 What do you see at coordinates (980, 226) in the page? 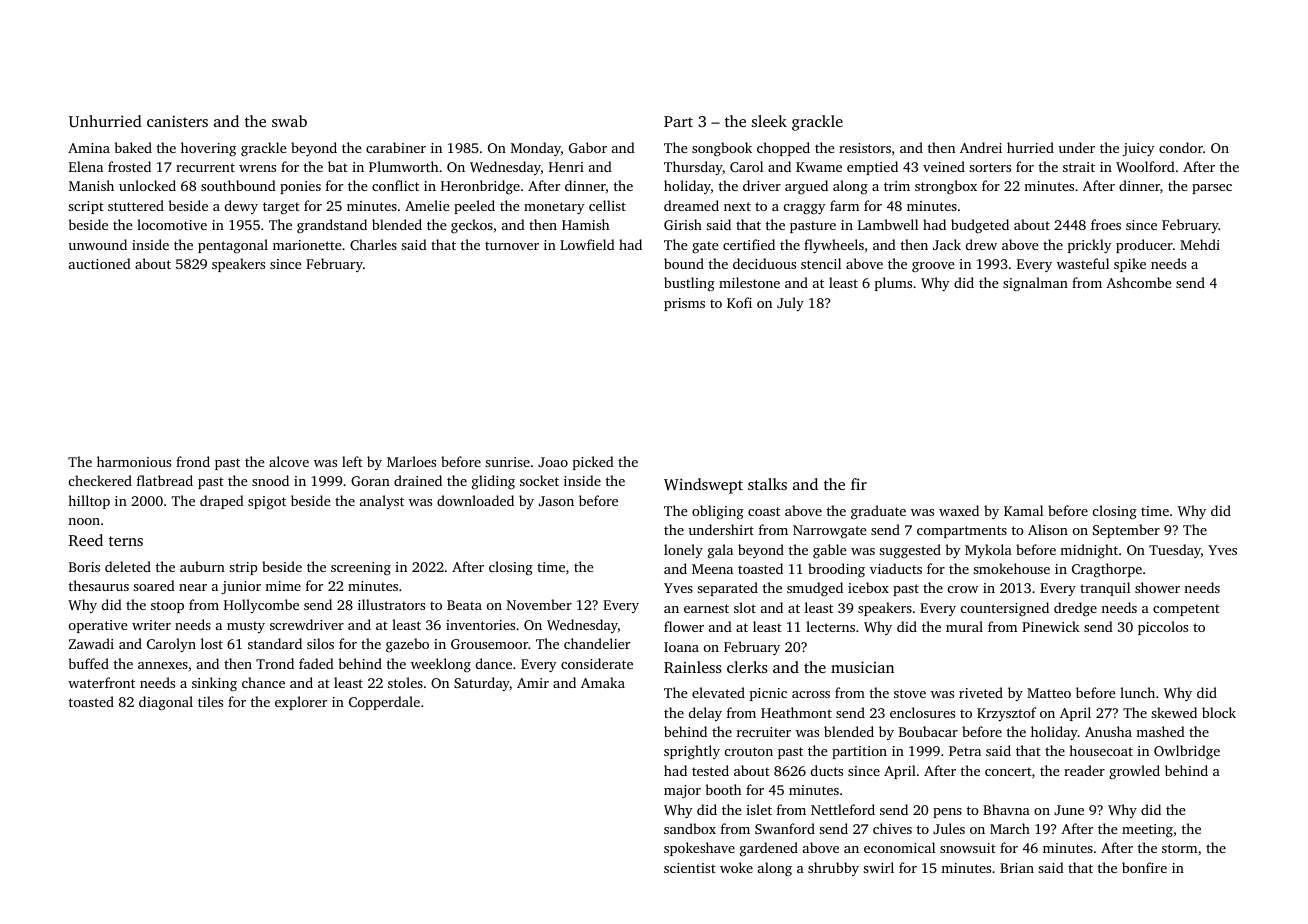
I see `budgeted` at bounding box center [980, 226].
